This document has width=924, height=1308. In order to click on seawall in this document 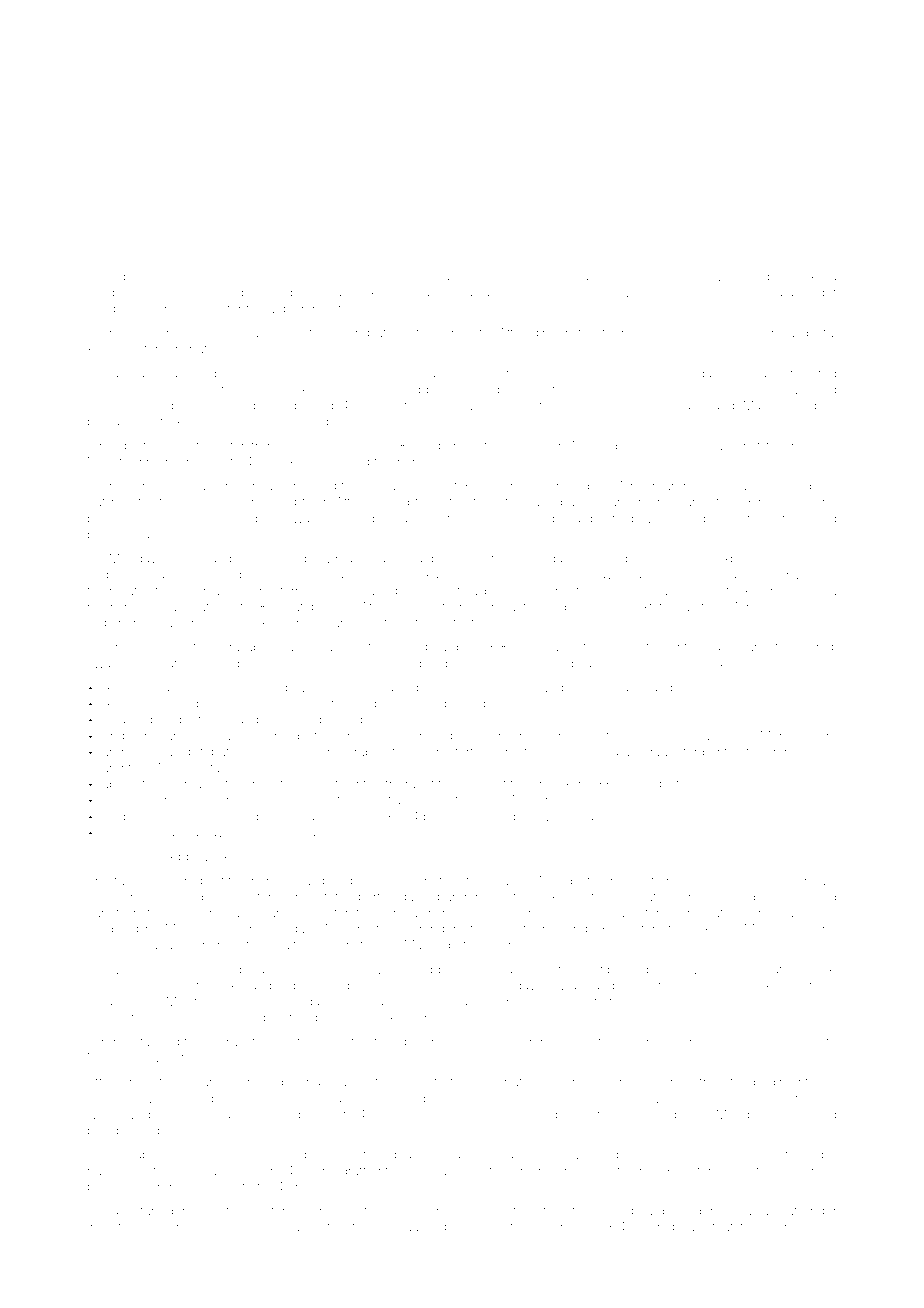, I will do `click(231, 736)`.
